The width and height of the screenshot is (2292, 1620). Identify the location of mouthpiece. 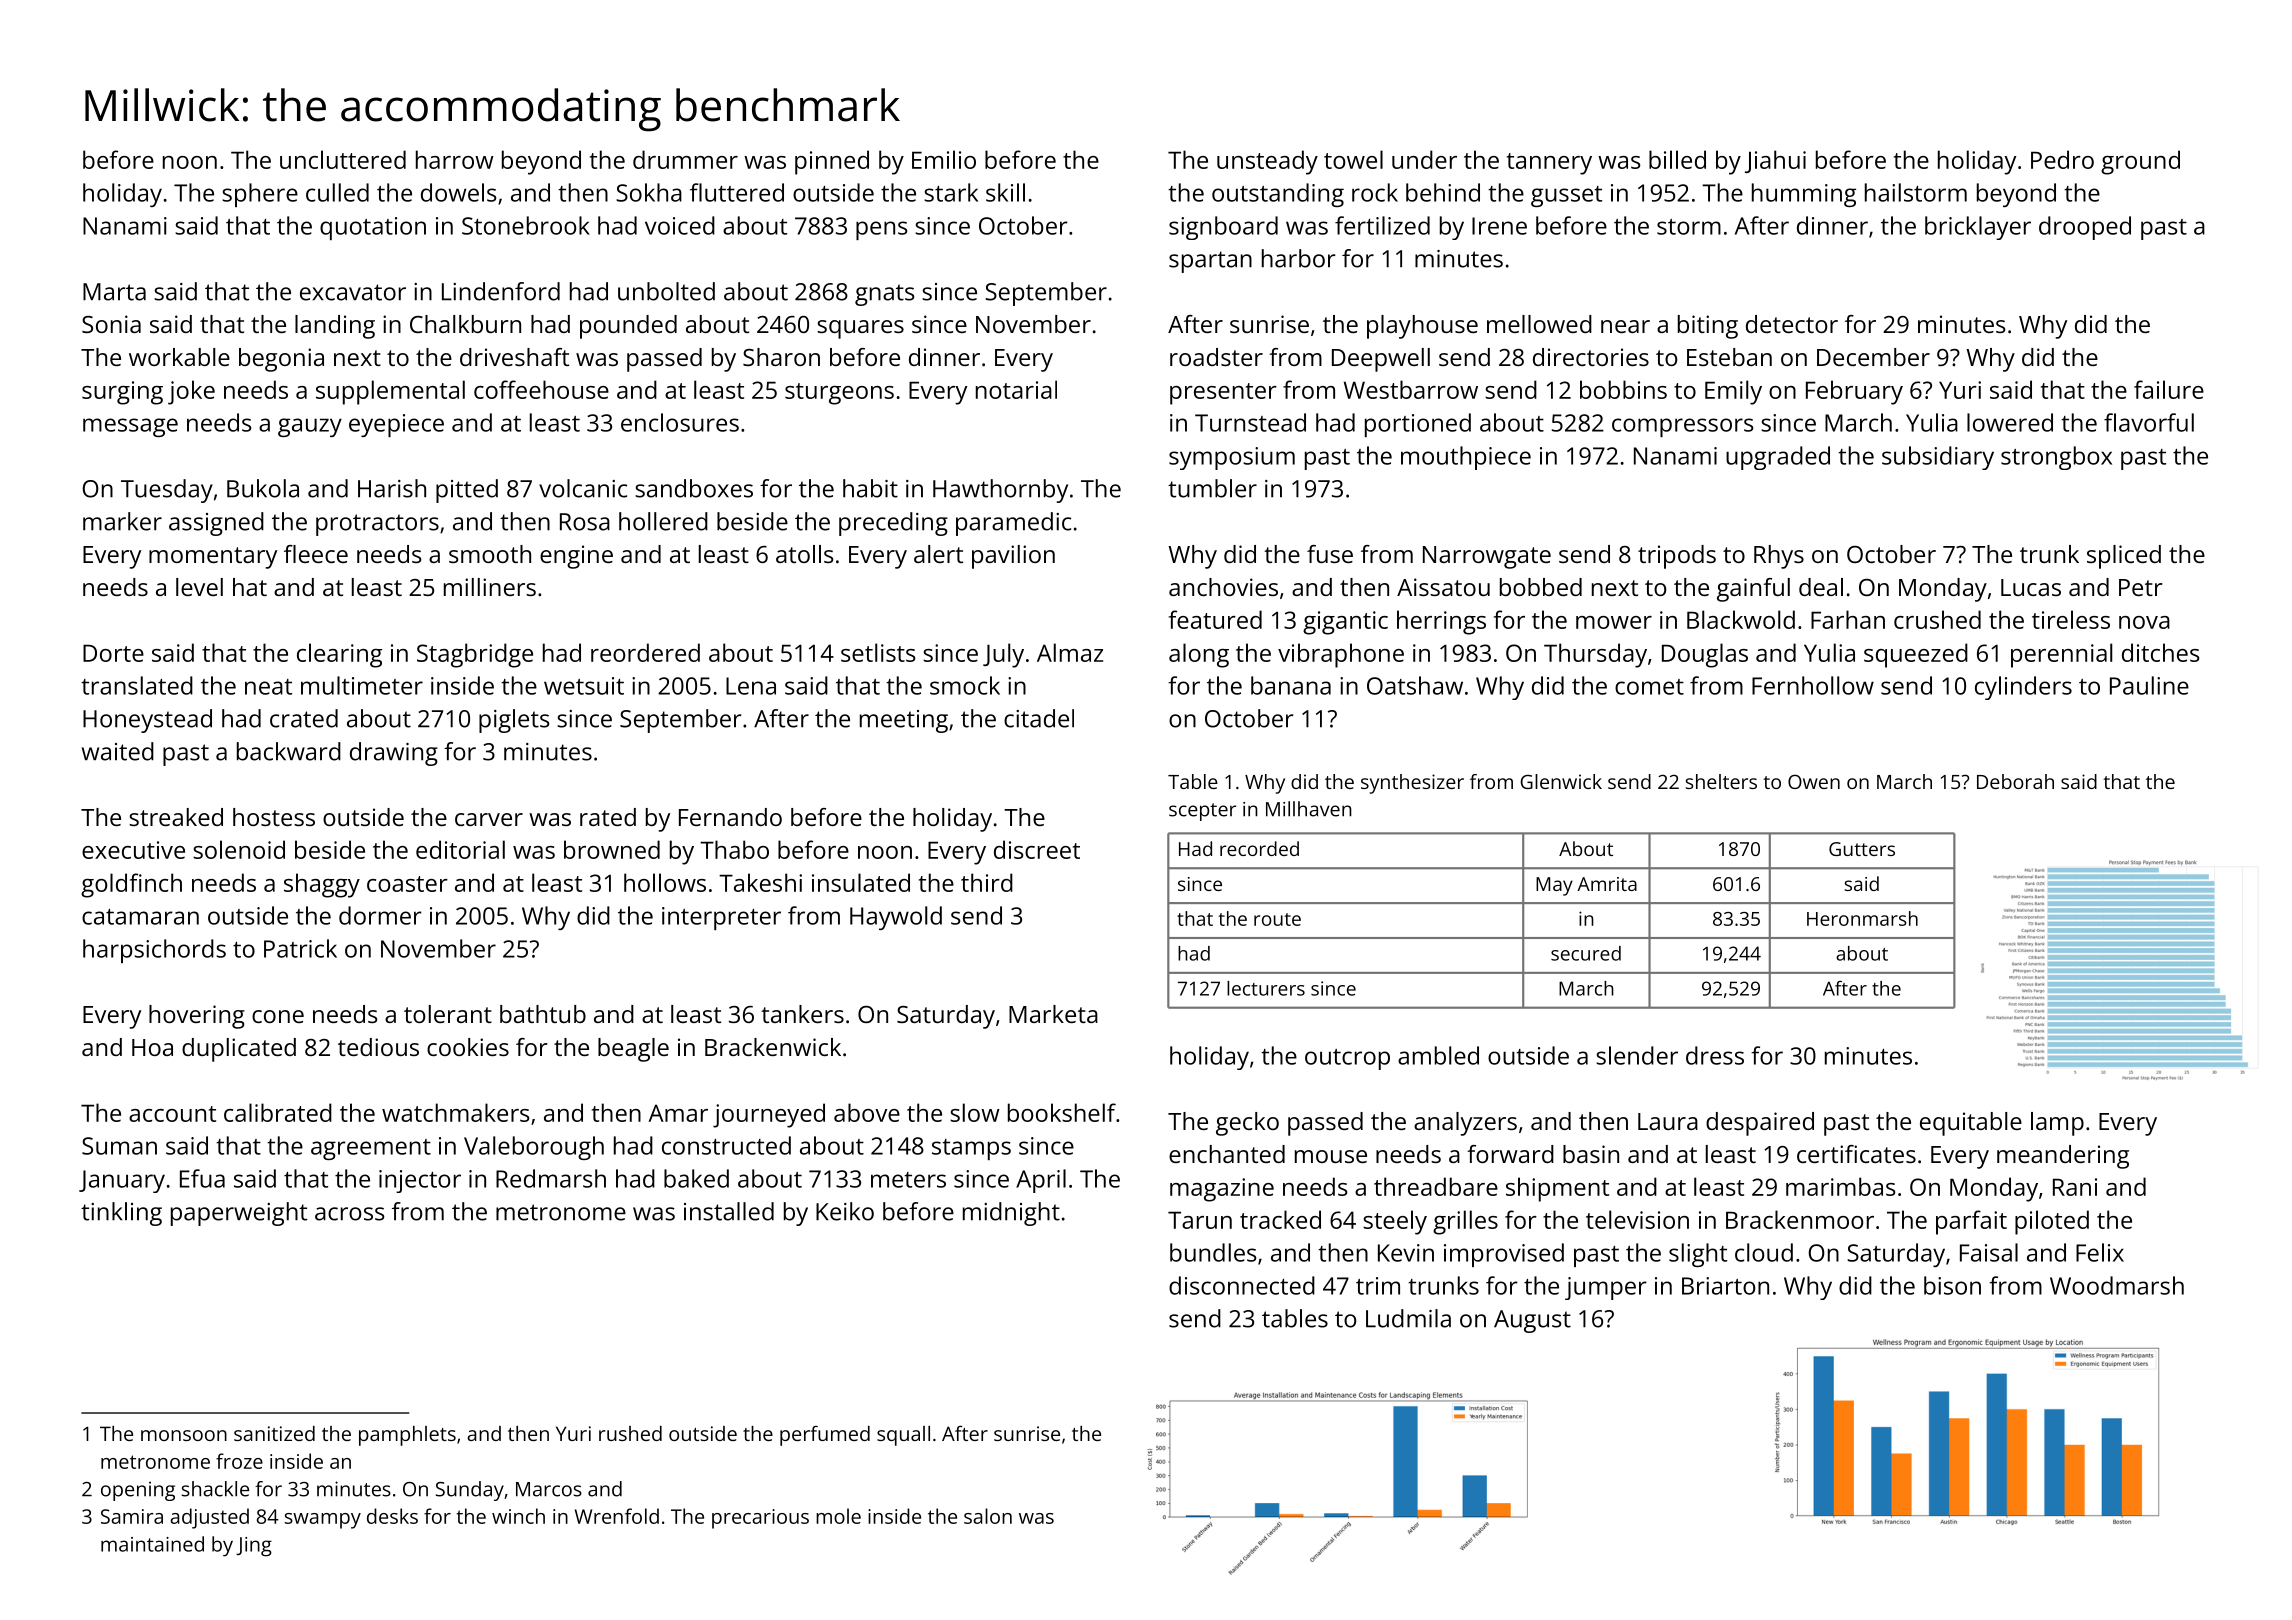
(1466, 458).
